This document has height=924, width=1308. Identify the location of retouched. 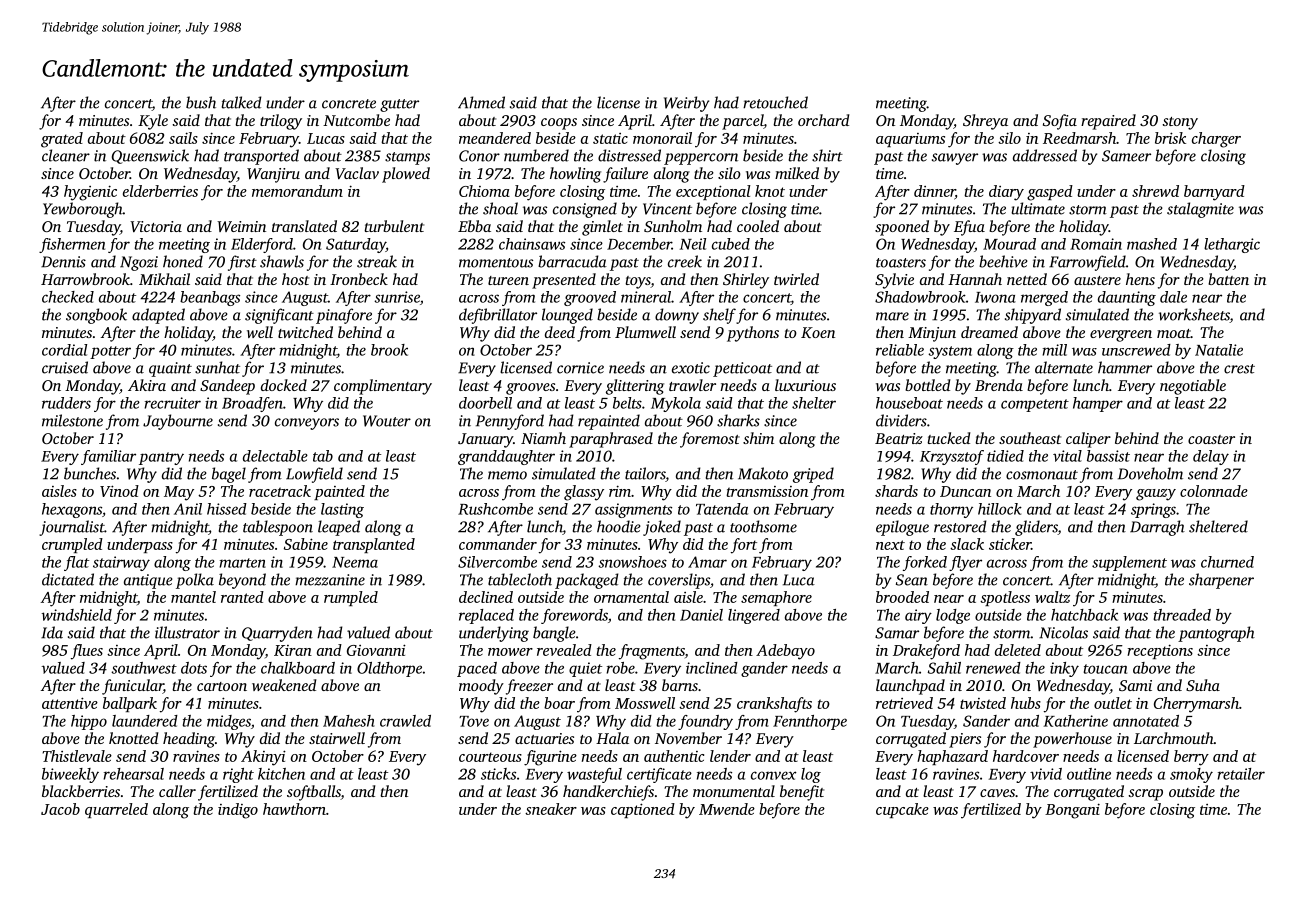
(775, 102).
